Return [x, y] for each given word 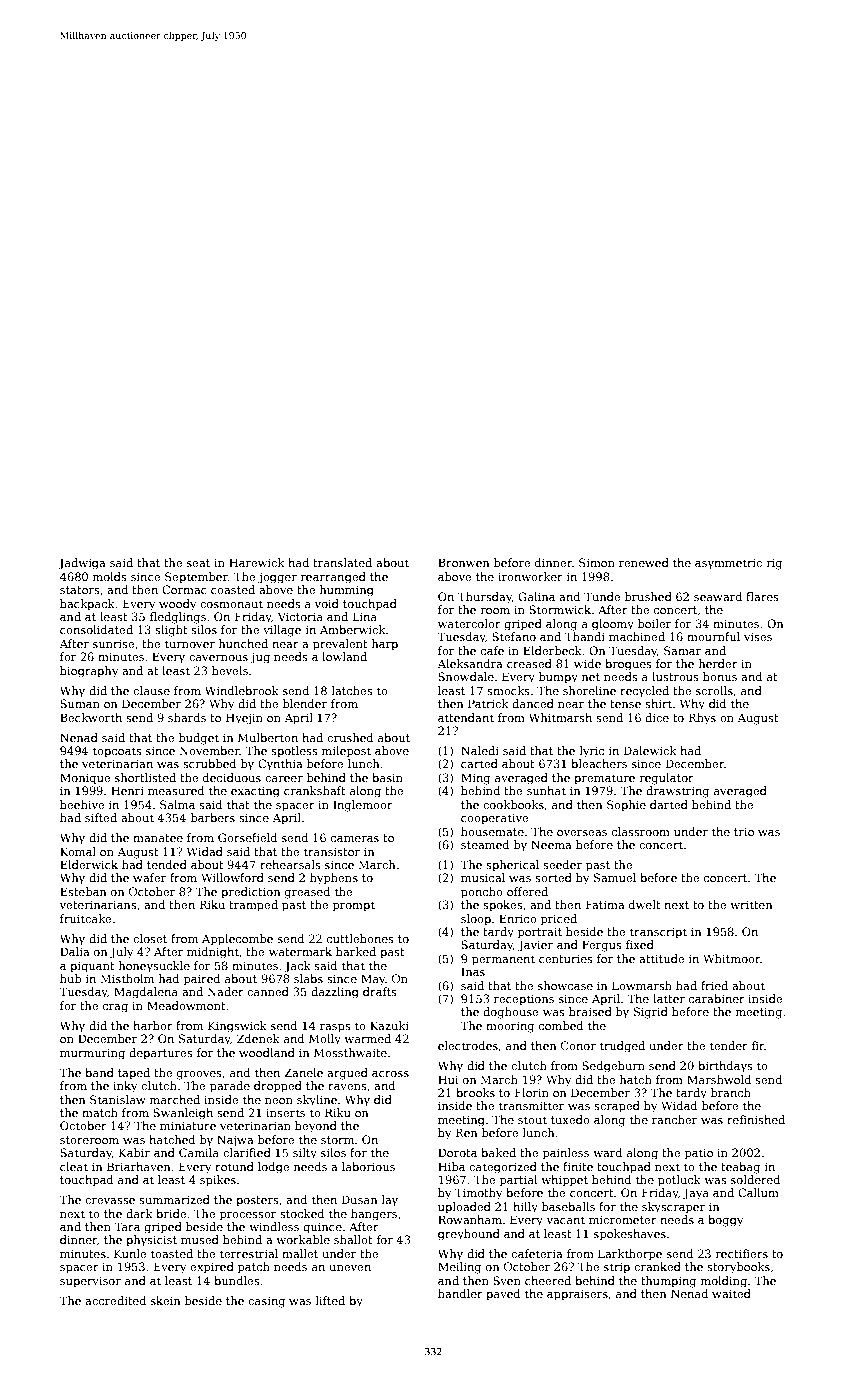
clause [151, 690]
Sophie [626, 806]
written [751, 904]
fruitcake [85, 918]
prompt [354, 906]
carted [479, 763]
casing [266, 1302]
